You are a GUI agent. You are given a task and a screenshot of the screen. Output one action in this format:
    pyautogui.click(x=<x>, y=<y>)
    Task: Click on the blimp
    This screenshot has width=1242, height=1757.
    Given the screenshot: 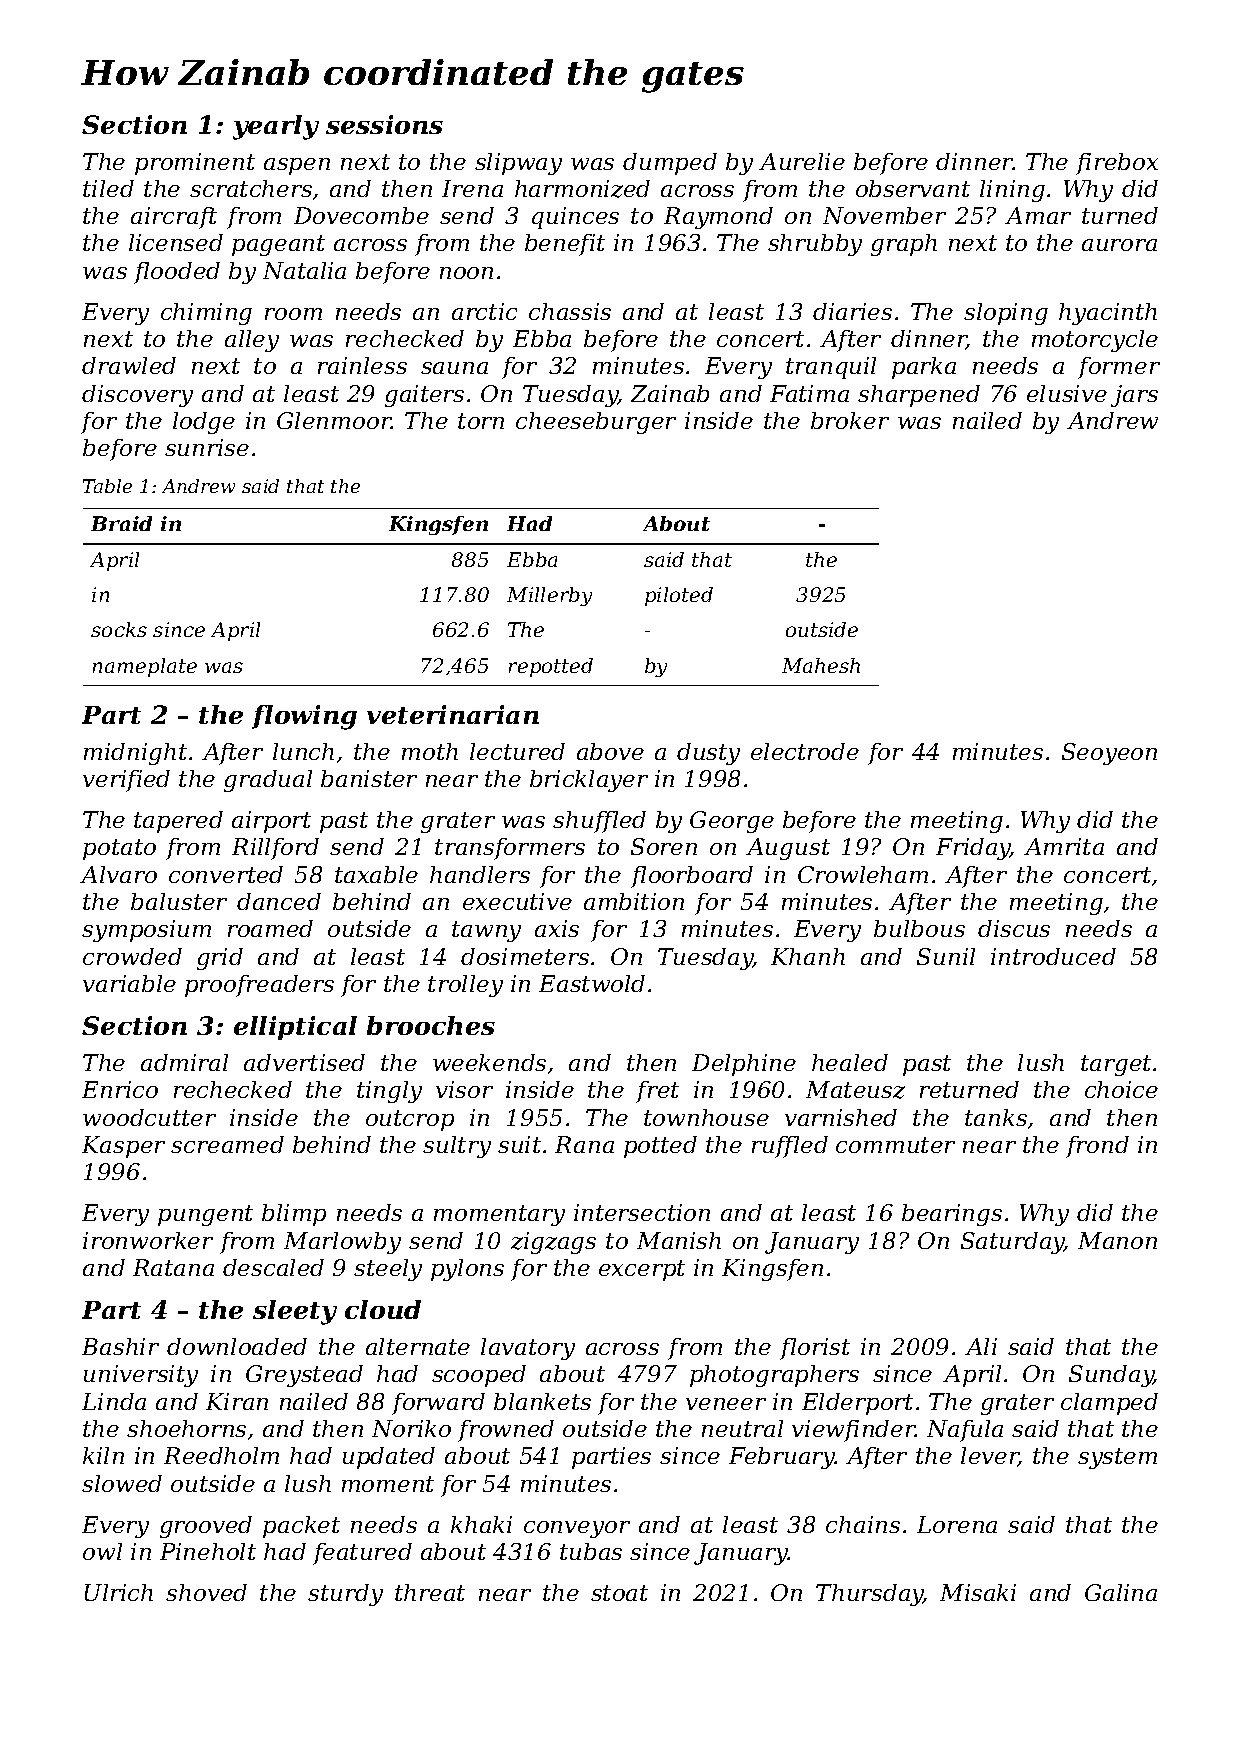 What is the action you would take?
    pyautogui.click(x=294, y=1215)
